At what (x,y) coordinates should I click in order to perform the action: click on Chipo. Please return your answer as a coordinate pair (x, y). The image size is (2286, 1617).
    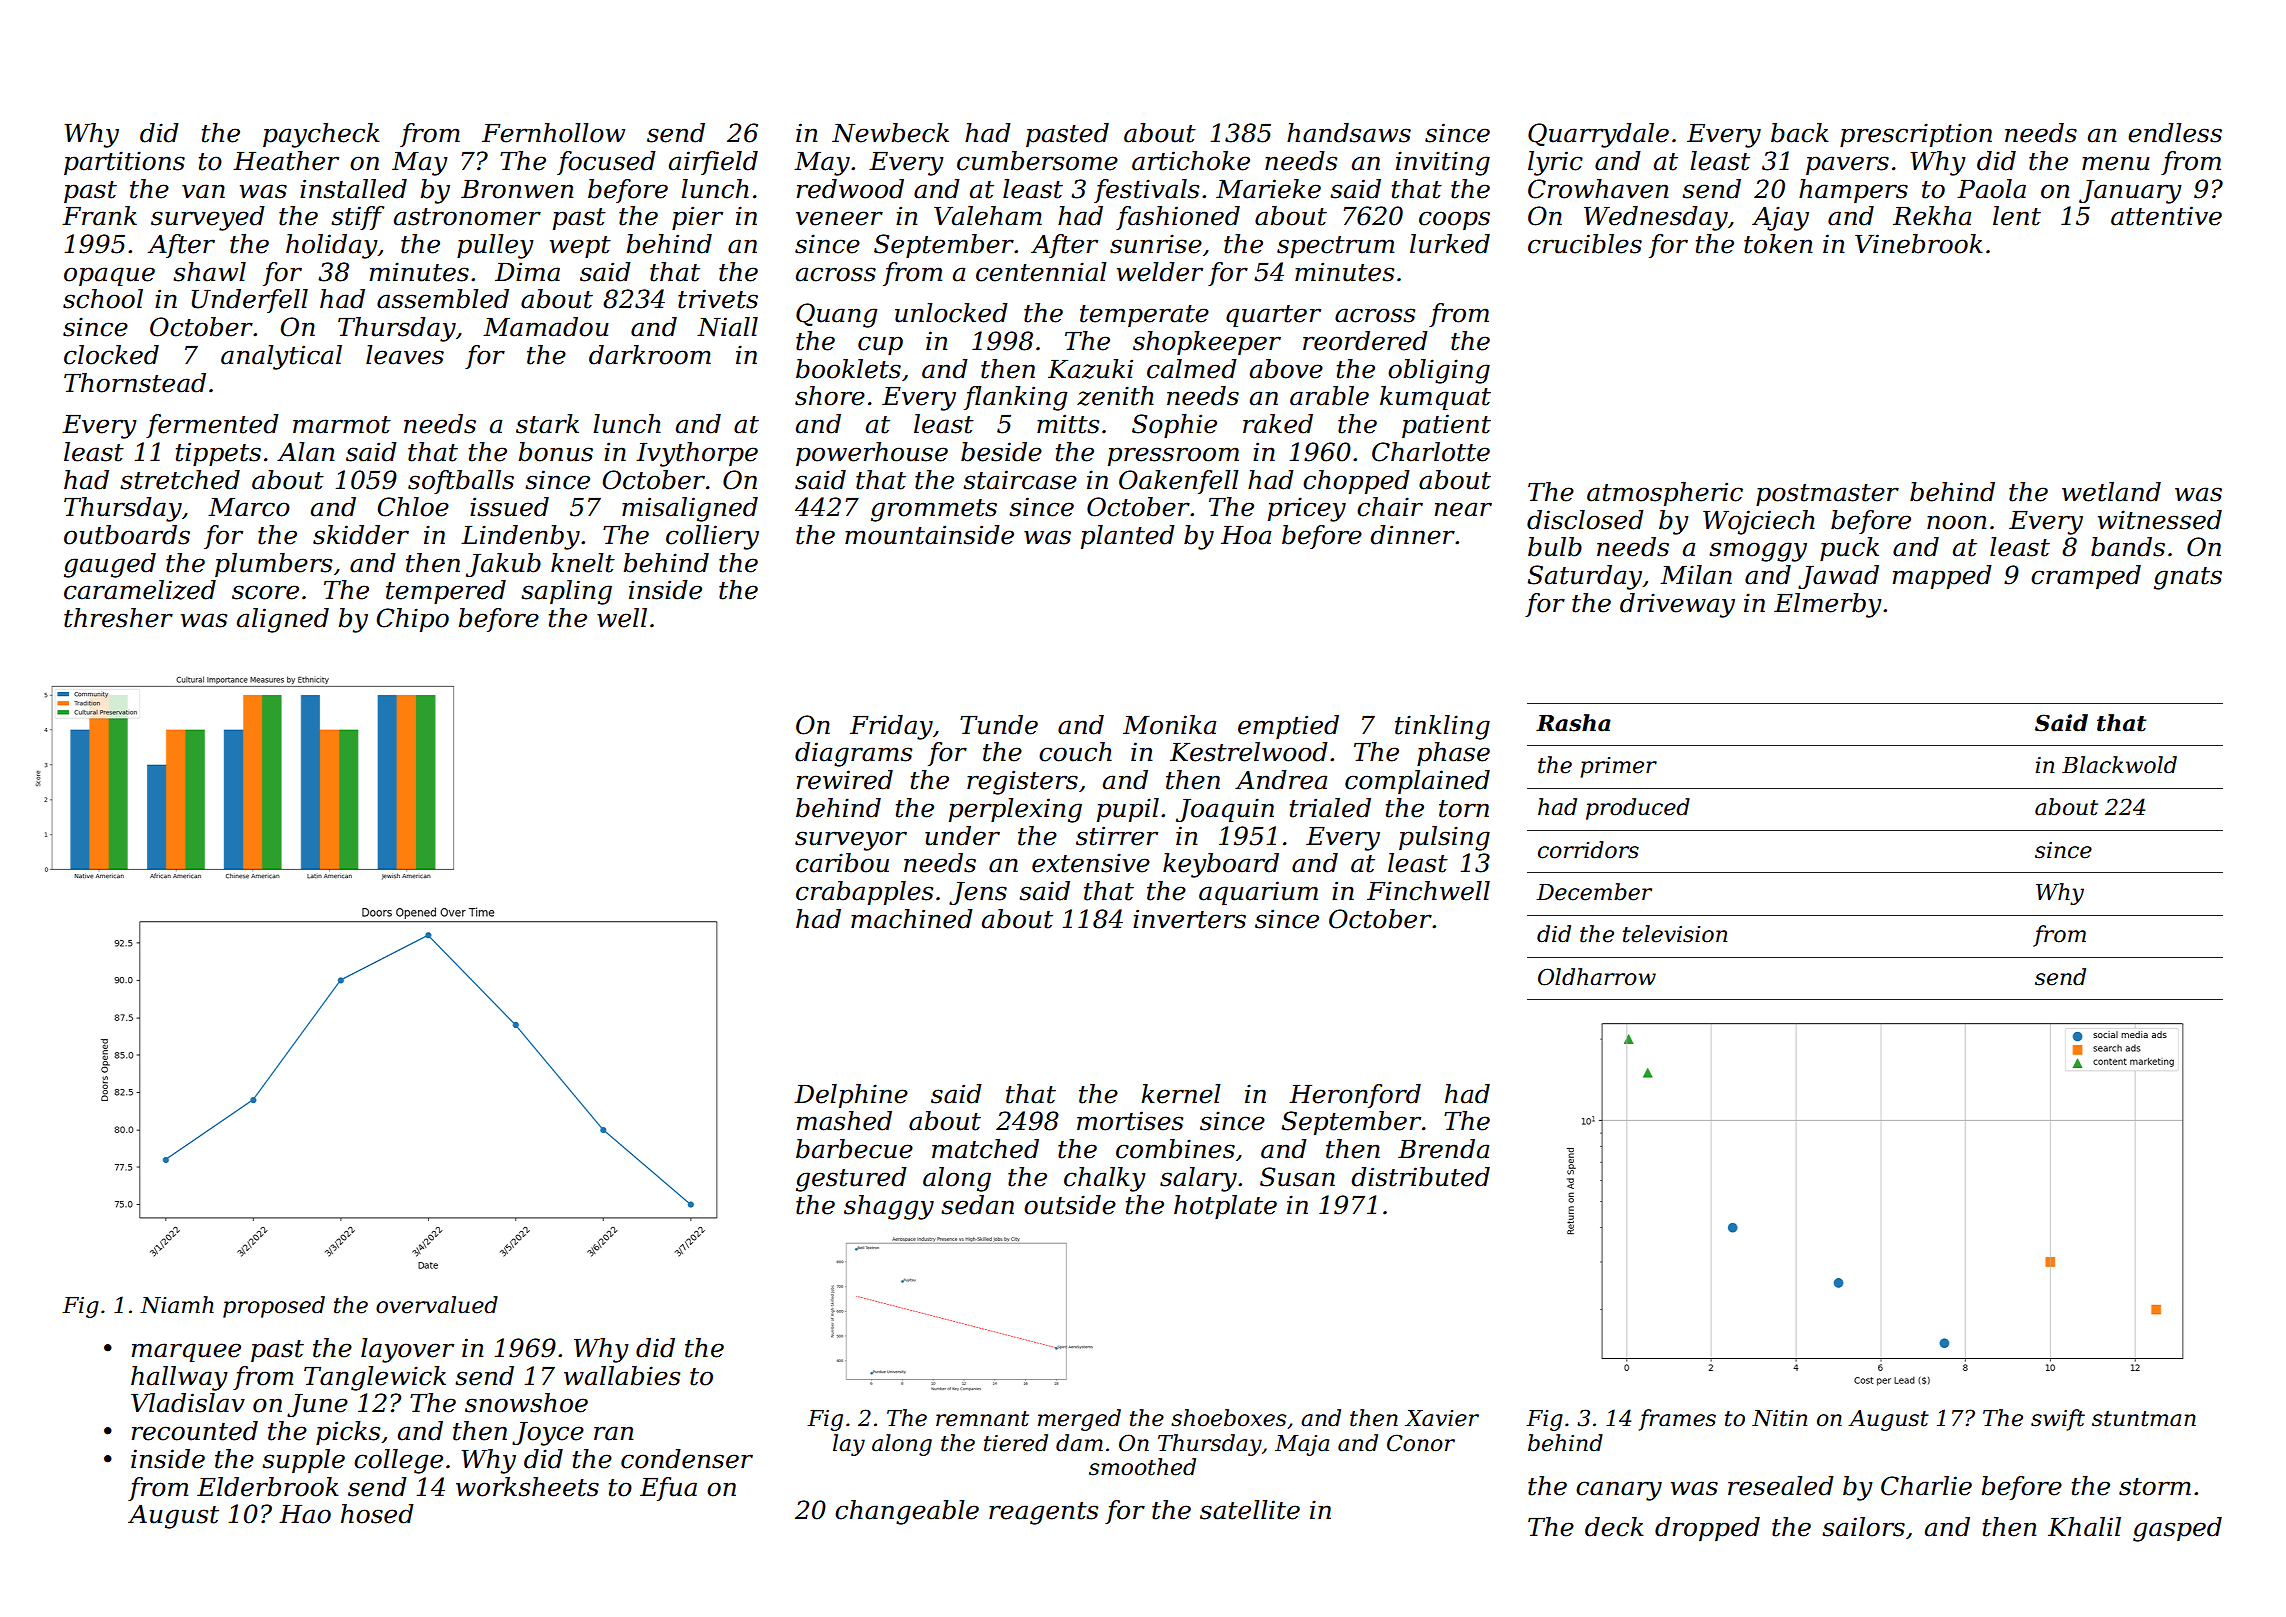
    Looking at the image, I should click on (413, 620).
